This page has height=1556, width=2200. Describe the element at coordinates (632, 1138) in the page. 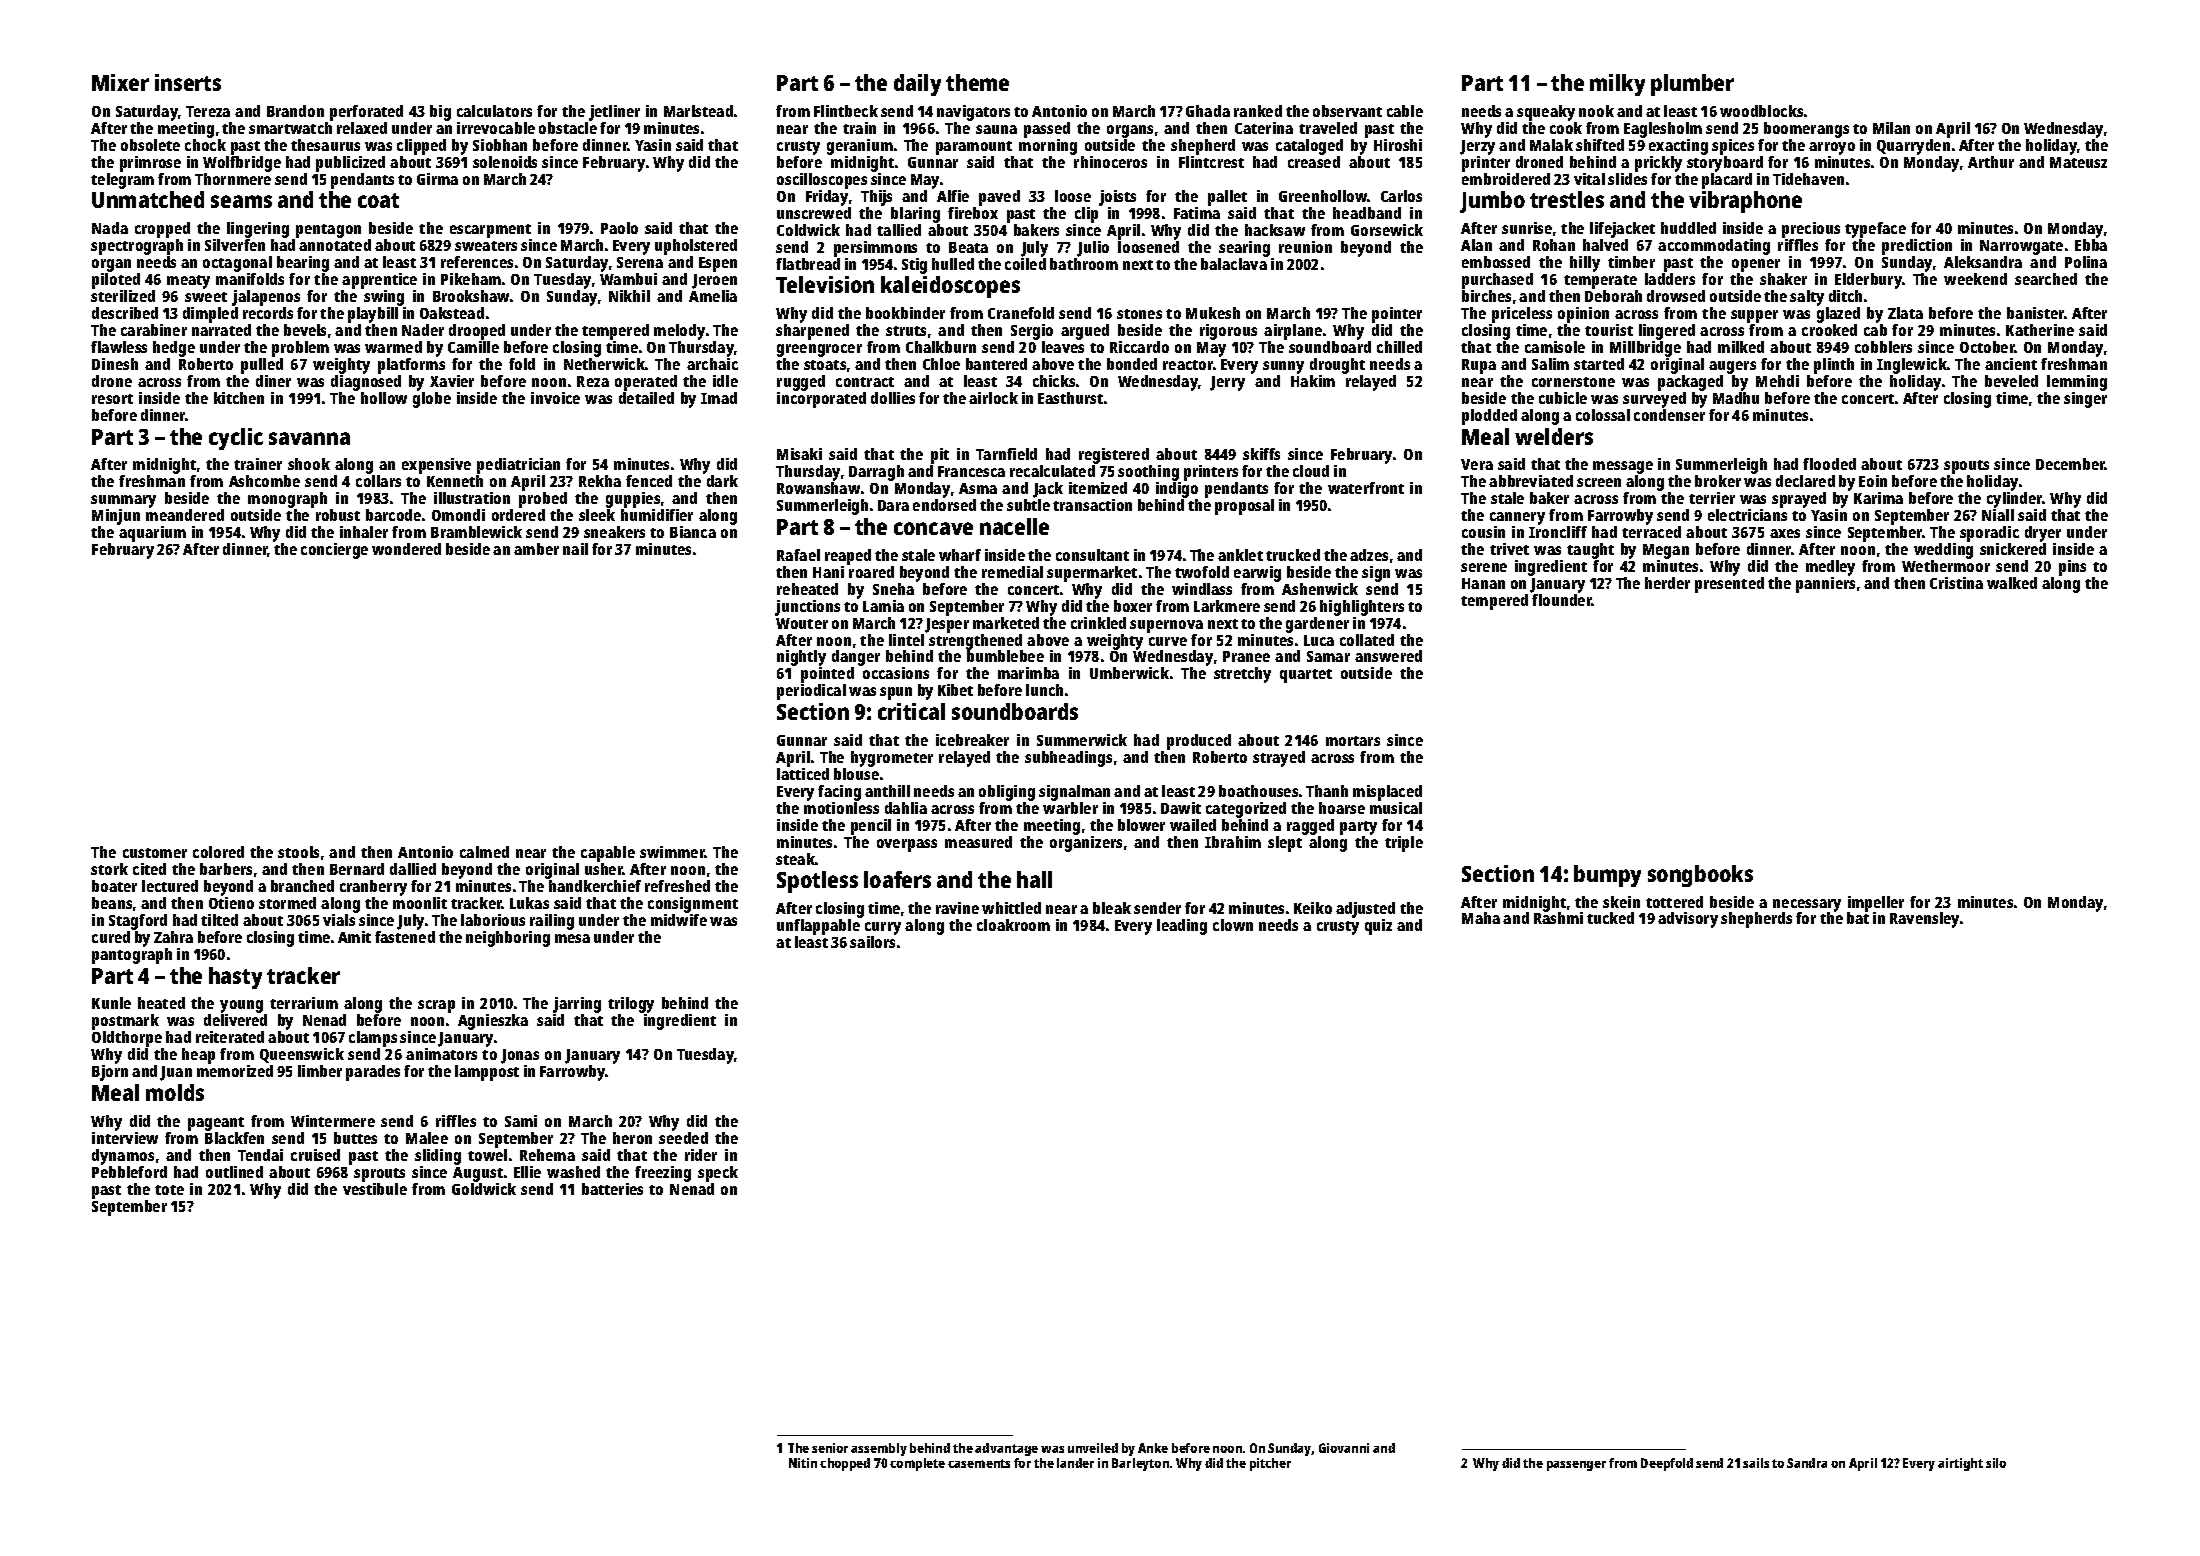

I see `heron` at that location.
